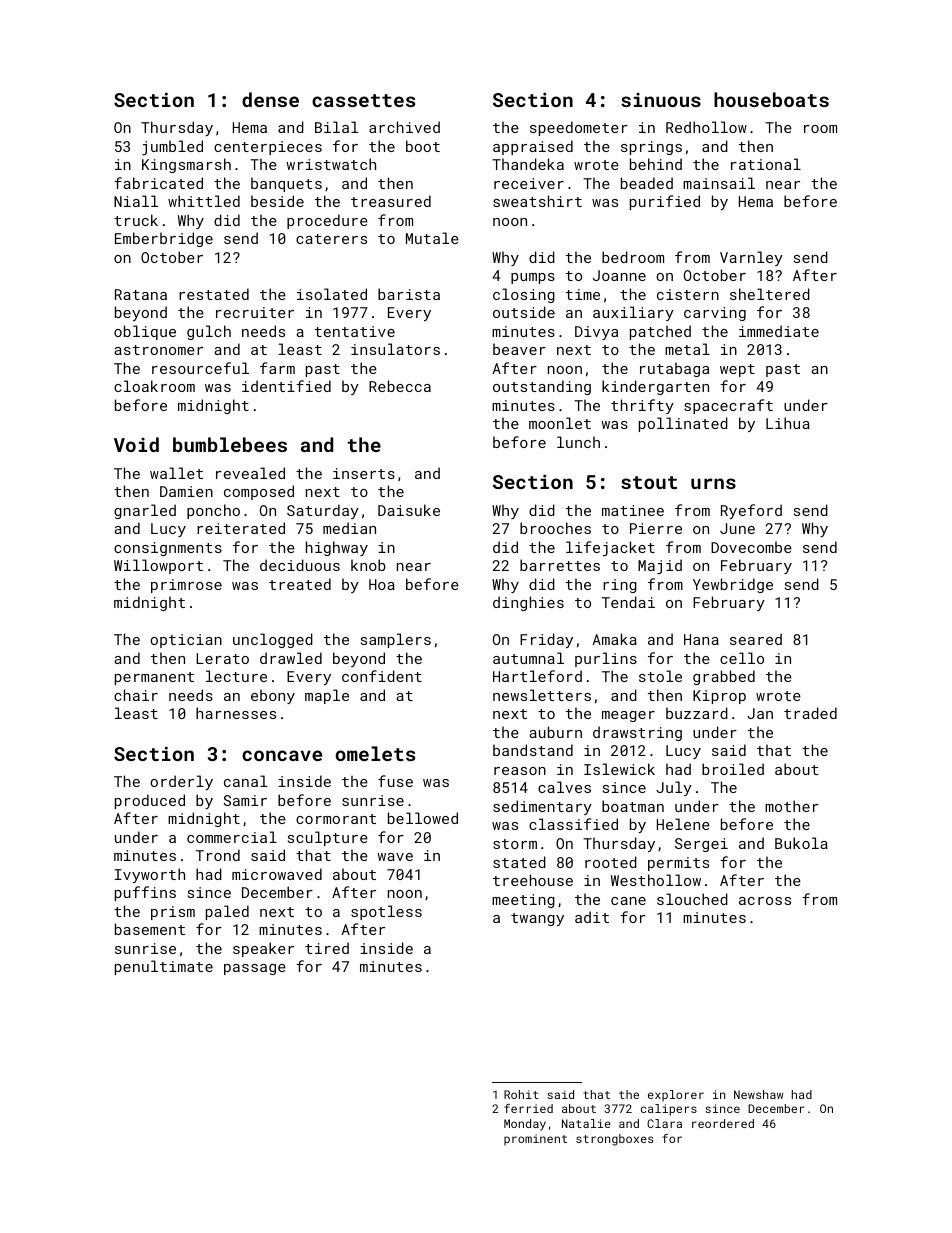 This page has height=1233, width=952. What do you see at coordinates (535, 1140) in the page?
I see `prominent` at bounding box center [535, 1140].
